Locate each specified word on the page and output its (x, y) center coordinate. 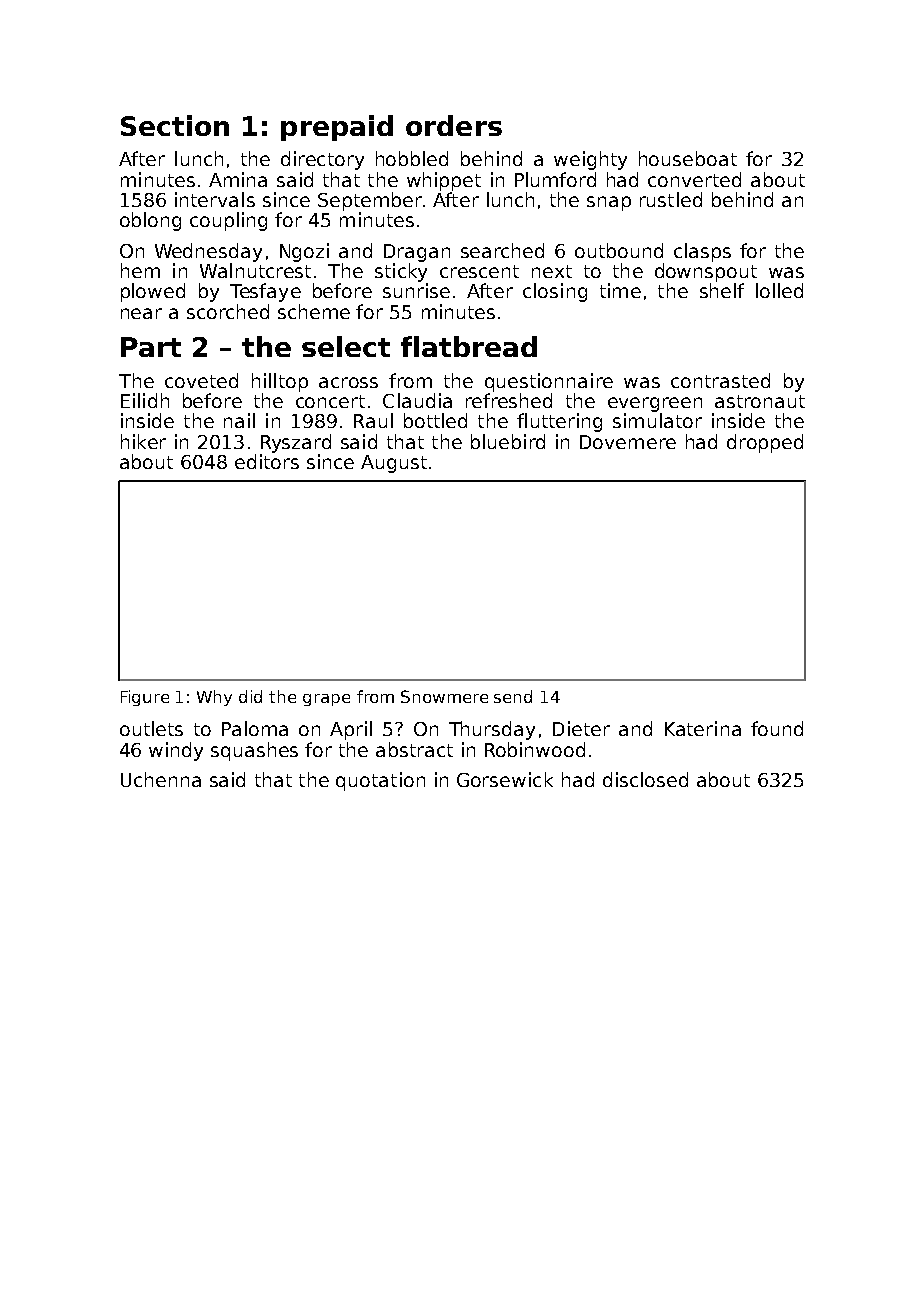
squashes (254, 751)
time (620, 290)
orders (454, 125)
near (141, 313)
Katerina (703, 728)
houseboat (688, 158)
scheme (314, 311)
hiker (143, 441)
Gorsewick (505, 779)
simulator (657, 420)
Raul (373, 420)
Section (175, 125)
